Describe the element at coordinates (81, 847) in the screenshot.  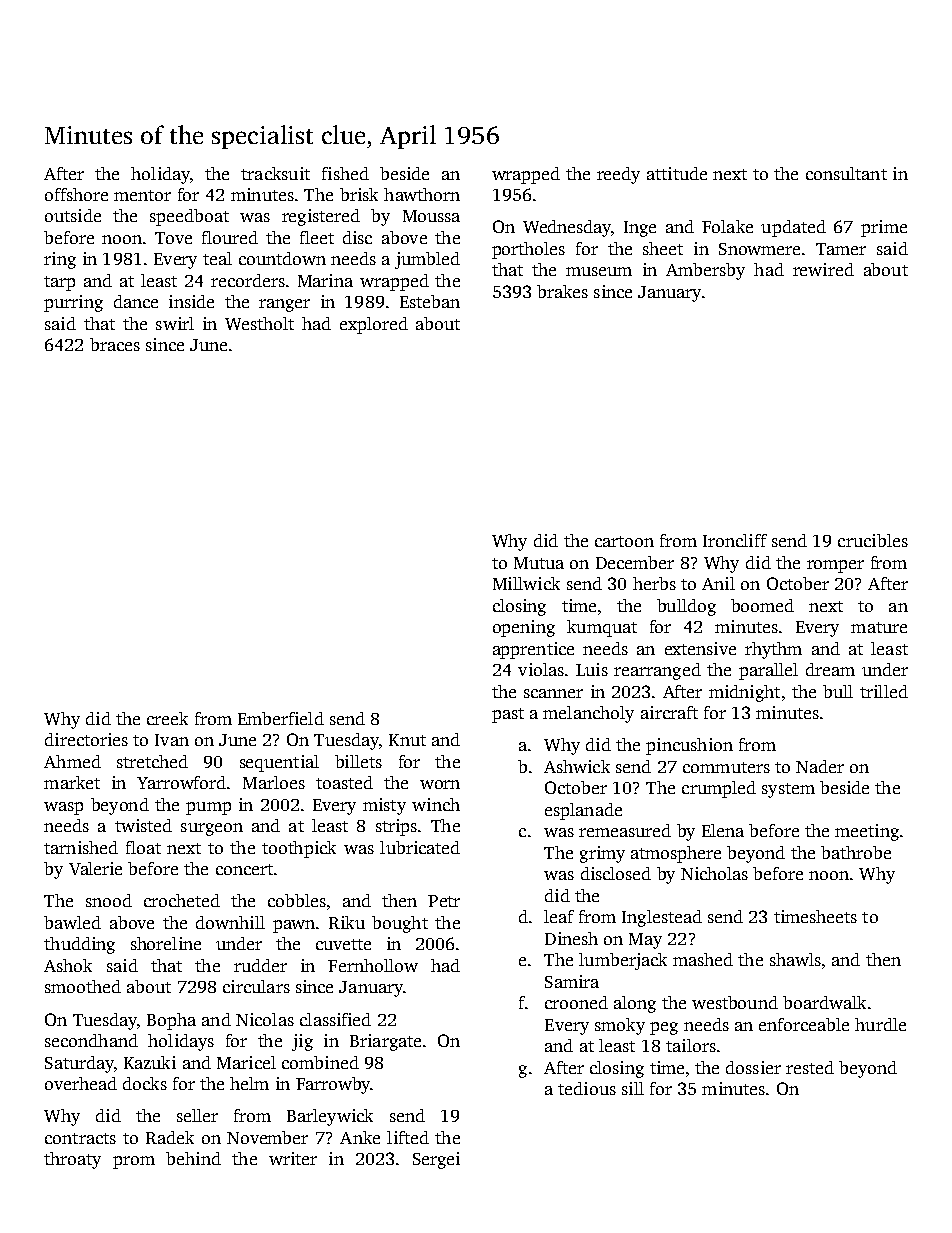
I see `tarnished` at that location.
